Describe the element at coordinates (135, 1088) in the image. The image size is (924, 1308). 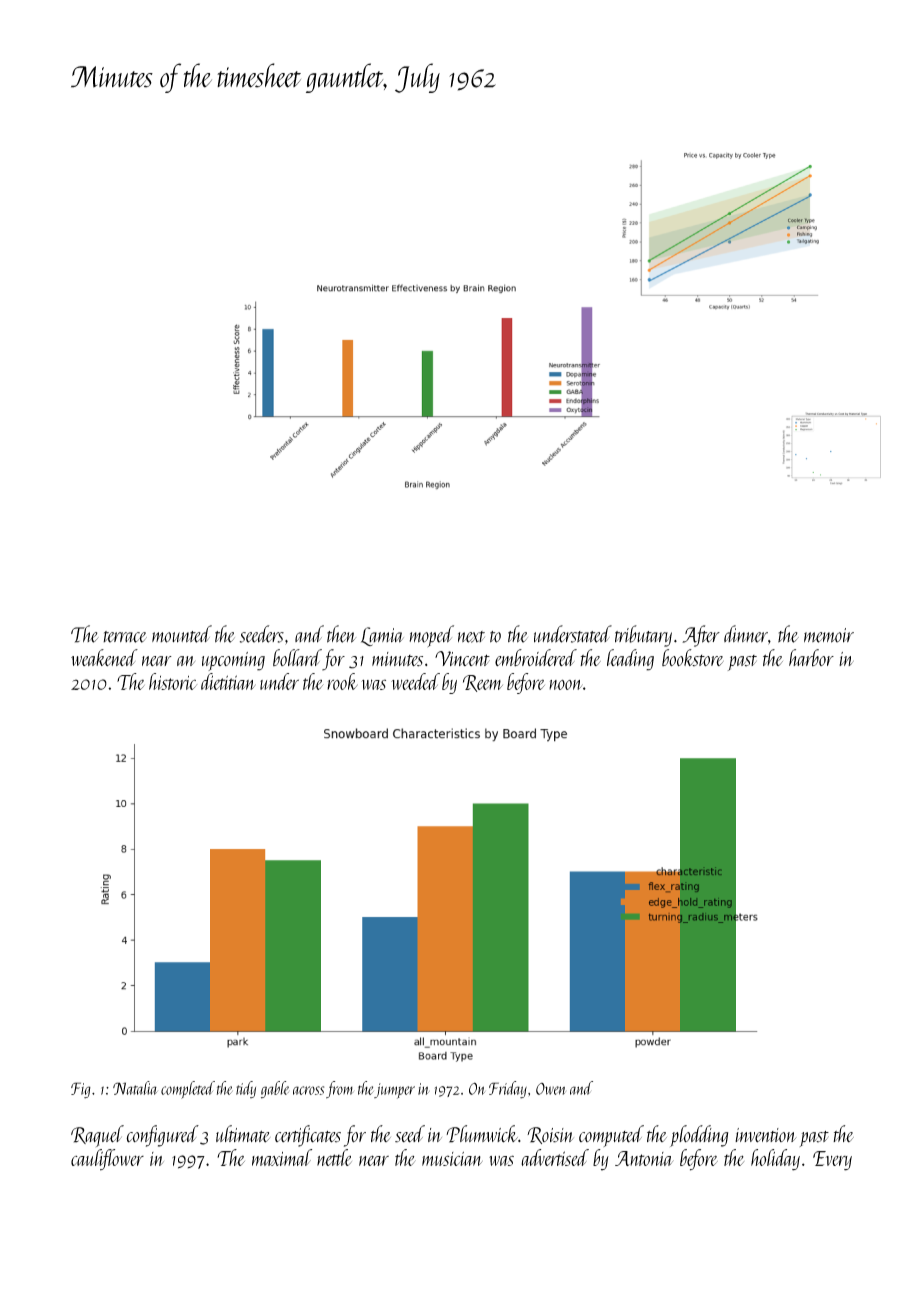
I see `Natalia` at that location.
